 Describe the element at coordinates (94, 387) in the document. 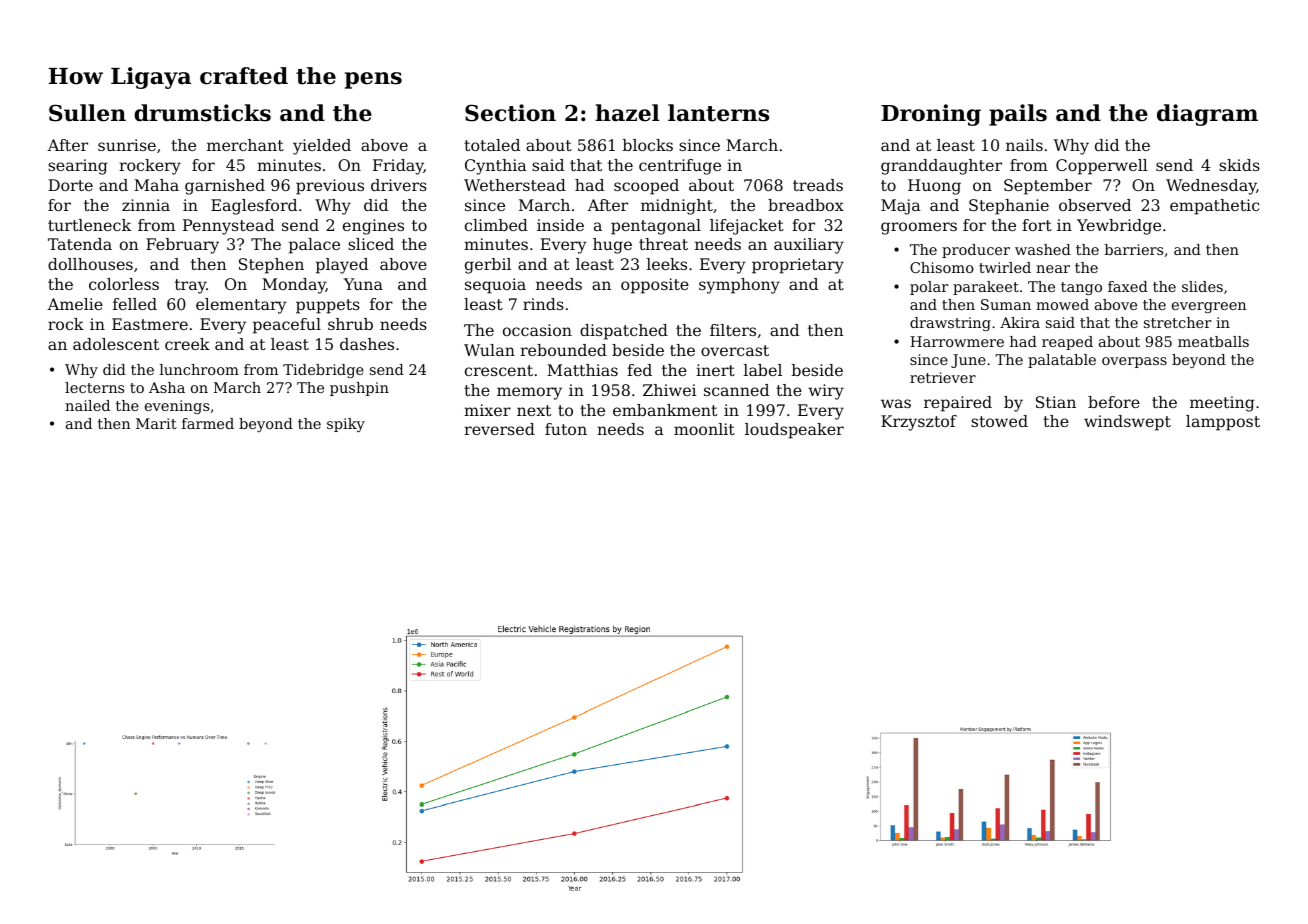

I see `lecterns` at that location.
